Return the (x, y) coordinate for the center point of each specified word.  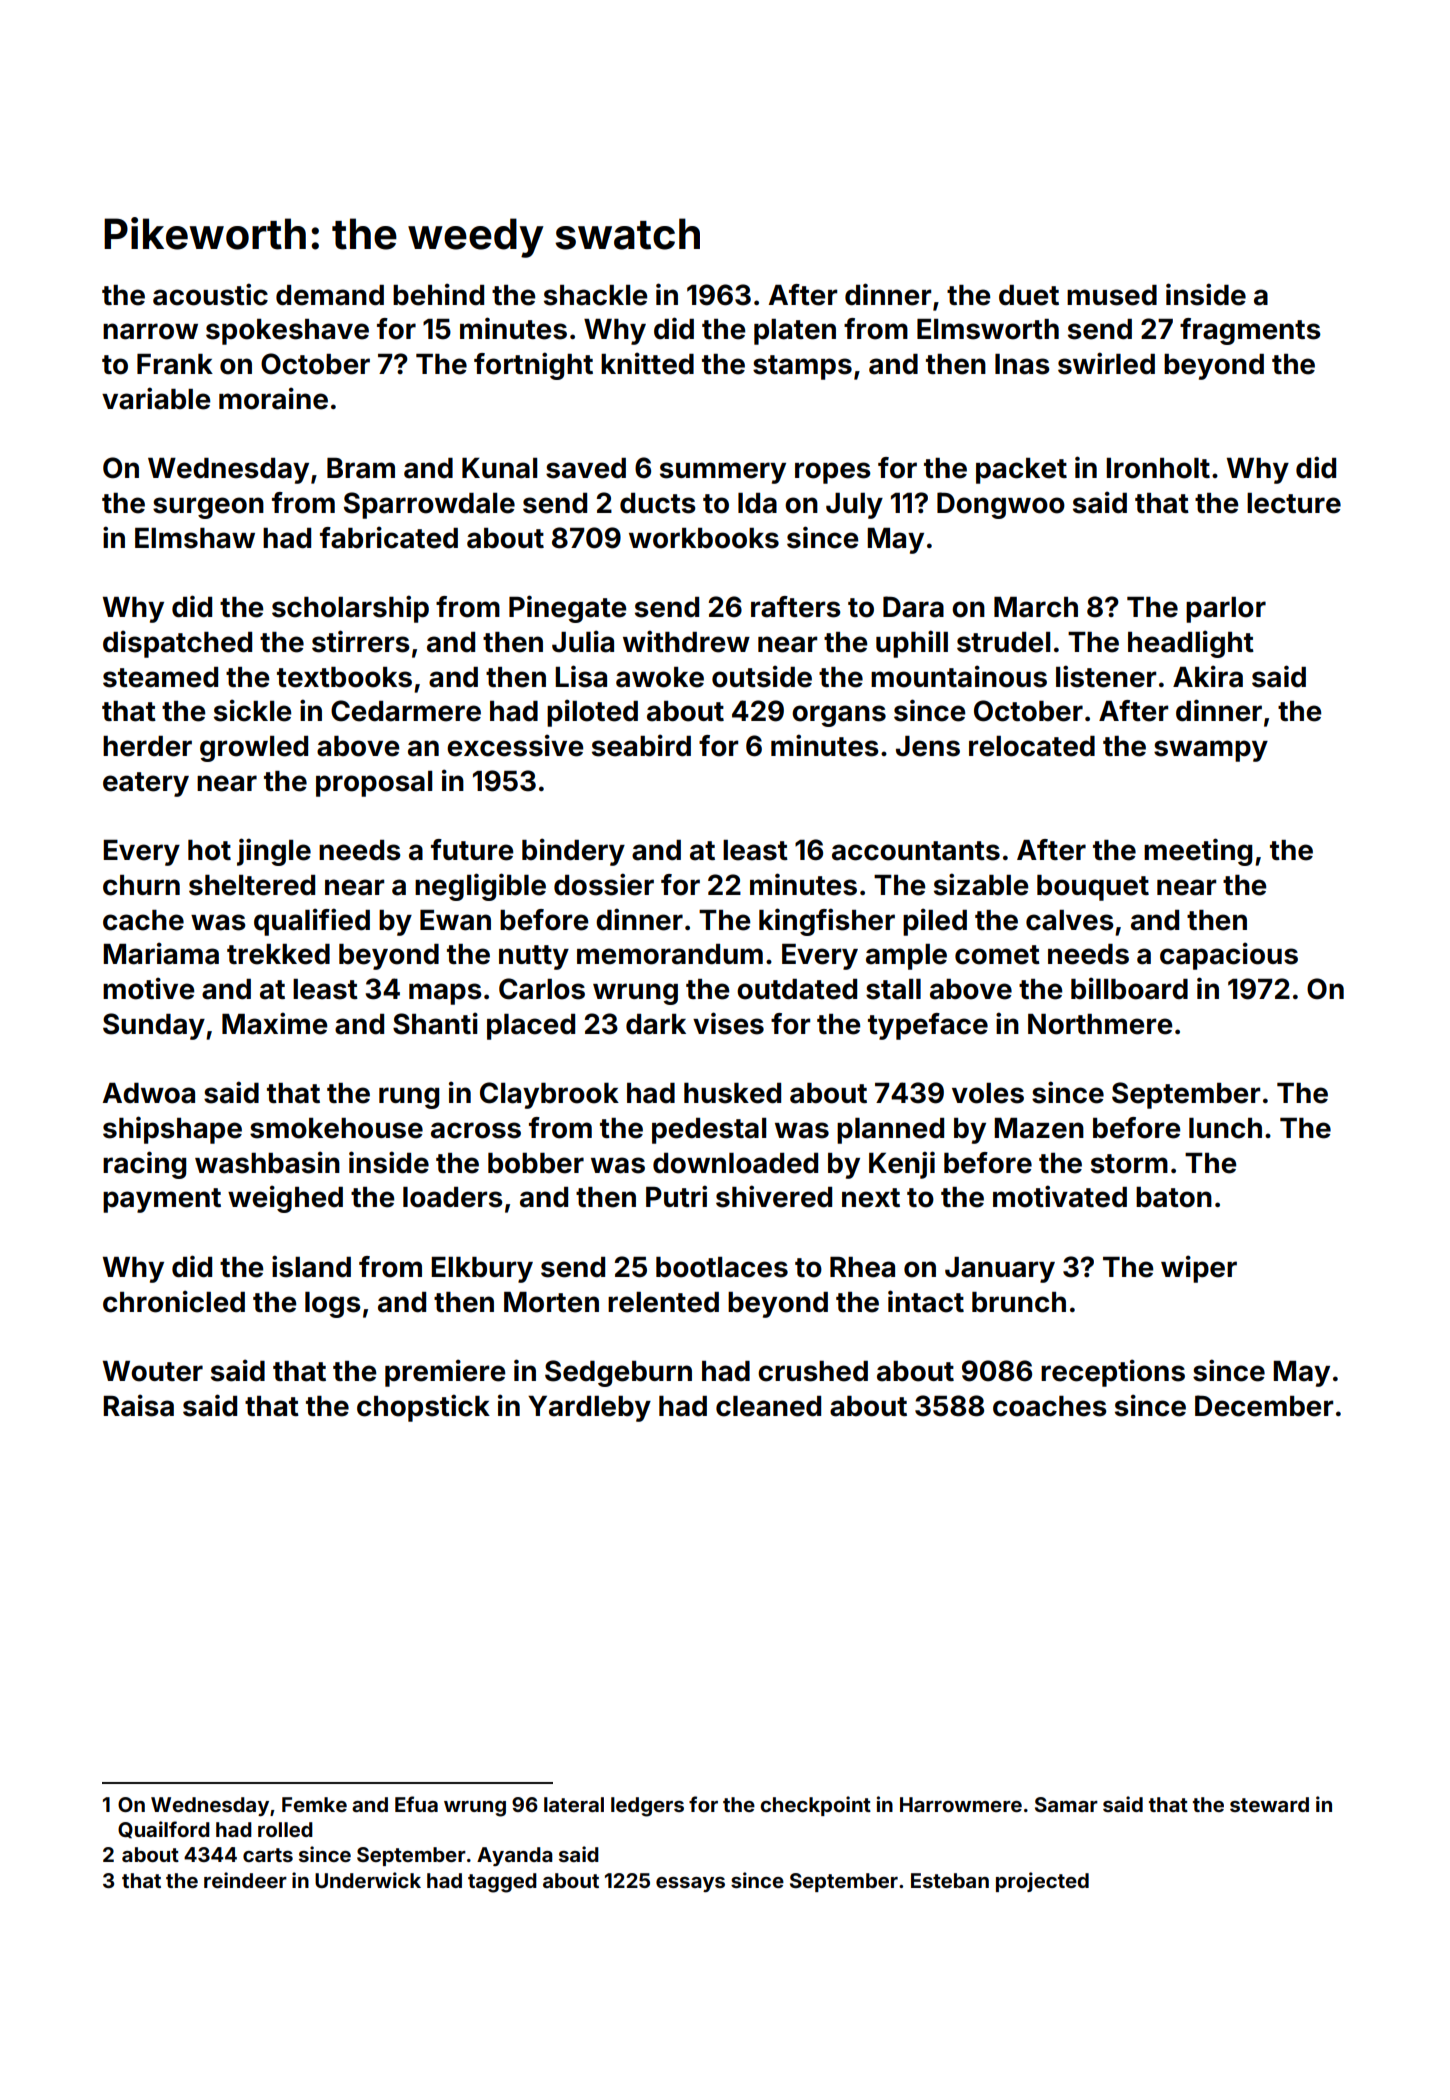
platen (795, 332)
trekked (278, 954)
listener (1106, 676)
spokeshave (287, 332)
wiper (1199, 1269)
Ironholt (1158, 468)
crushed (813, 1371)
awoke (660, 677)
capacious (1229, 956)
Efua (416, 1804)
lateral (574, 1804)
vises (728, 1023)
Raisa (138, 1405)
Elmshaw (195, 538)
